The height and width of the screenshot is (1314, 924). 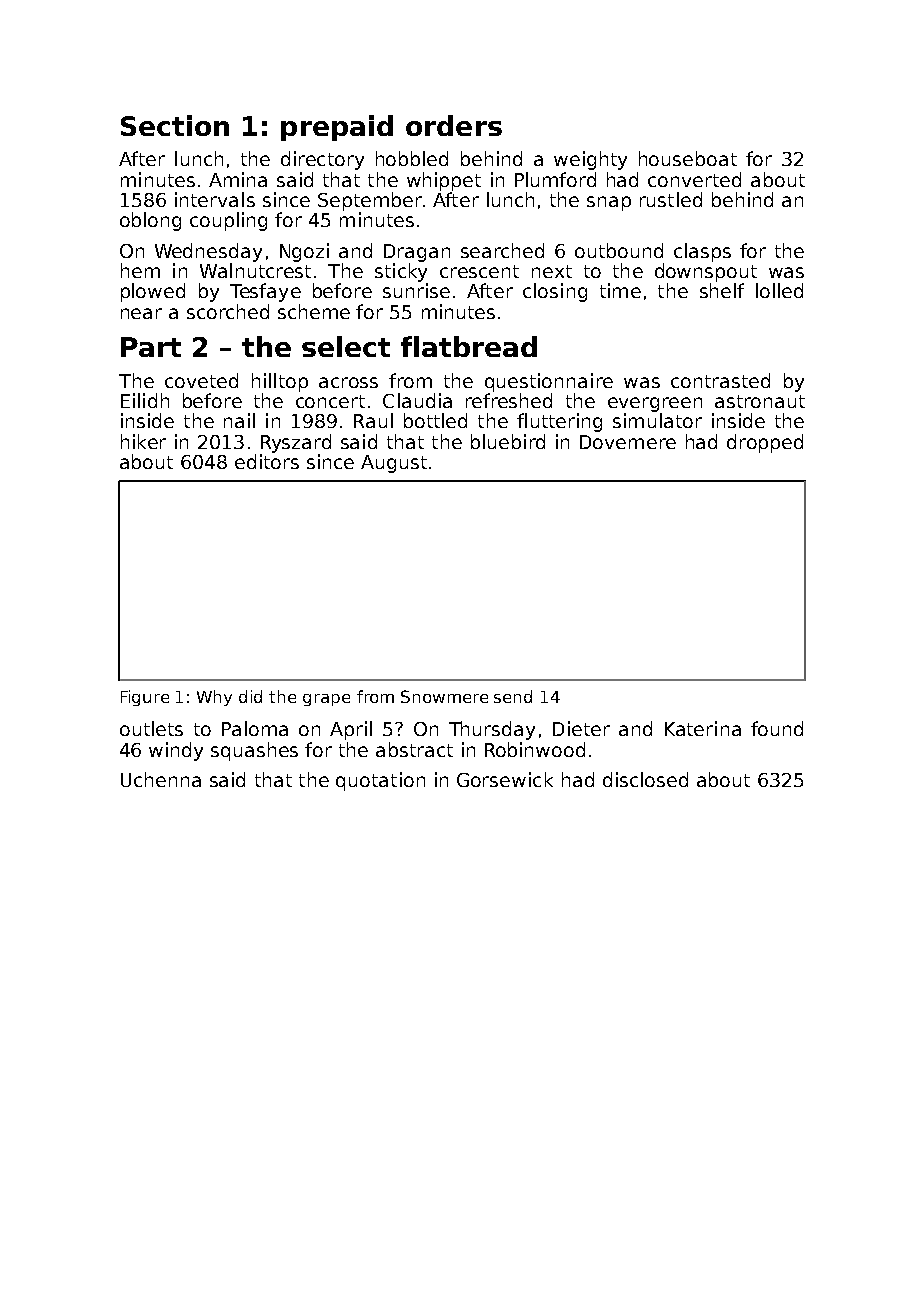 What do you see at coordinates (454, 125) in the screenshot?
I see `orders` at bounding box center [454, 125].
